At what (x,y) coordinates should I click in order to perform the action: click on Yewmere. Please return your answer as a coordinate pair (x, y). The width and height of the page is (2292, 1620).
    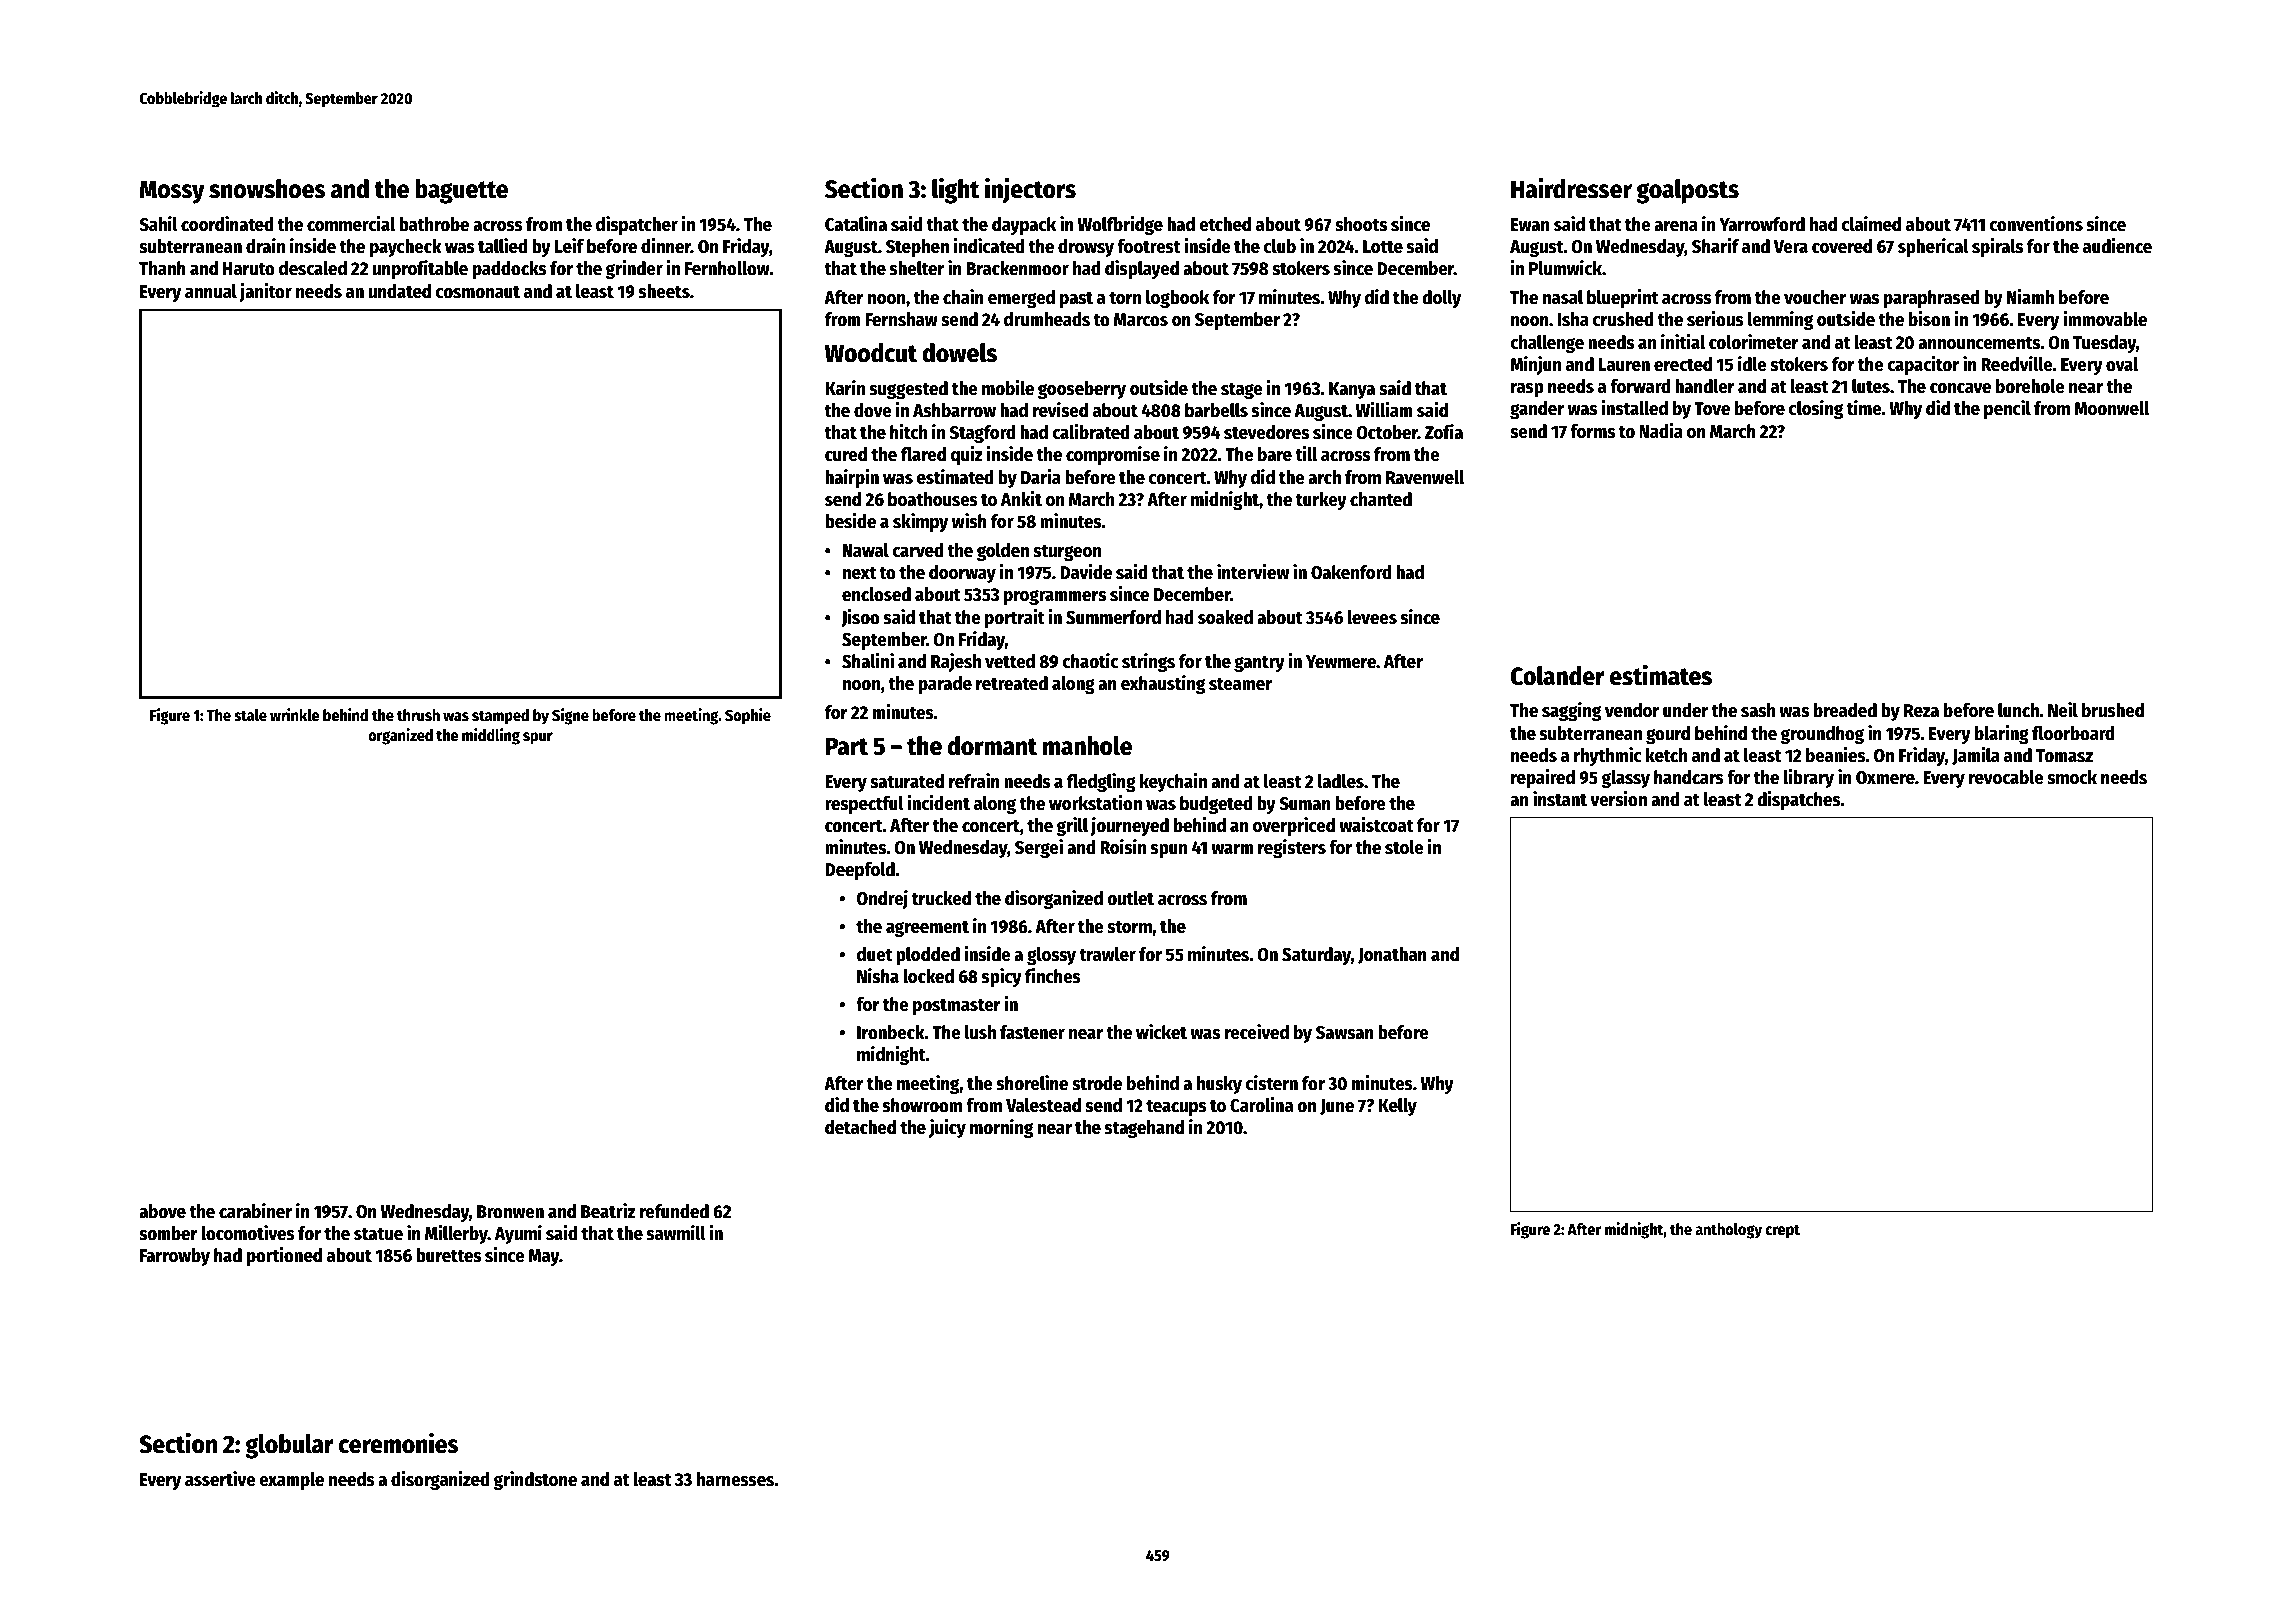
    Looking at the image, I should click on (1341, 662).
